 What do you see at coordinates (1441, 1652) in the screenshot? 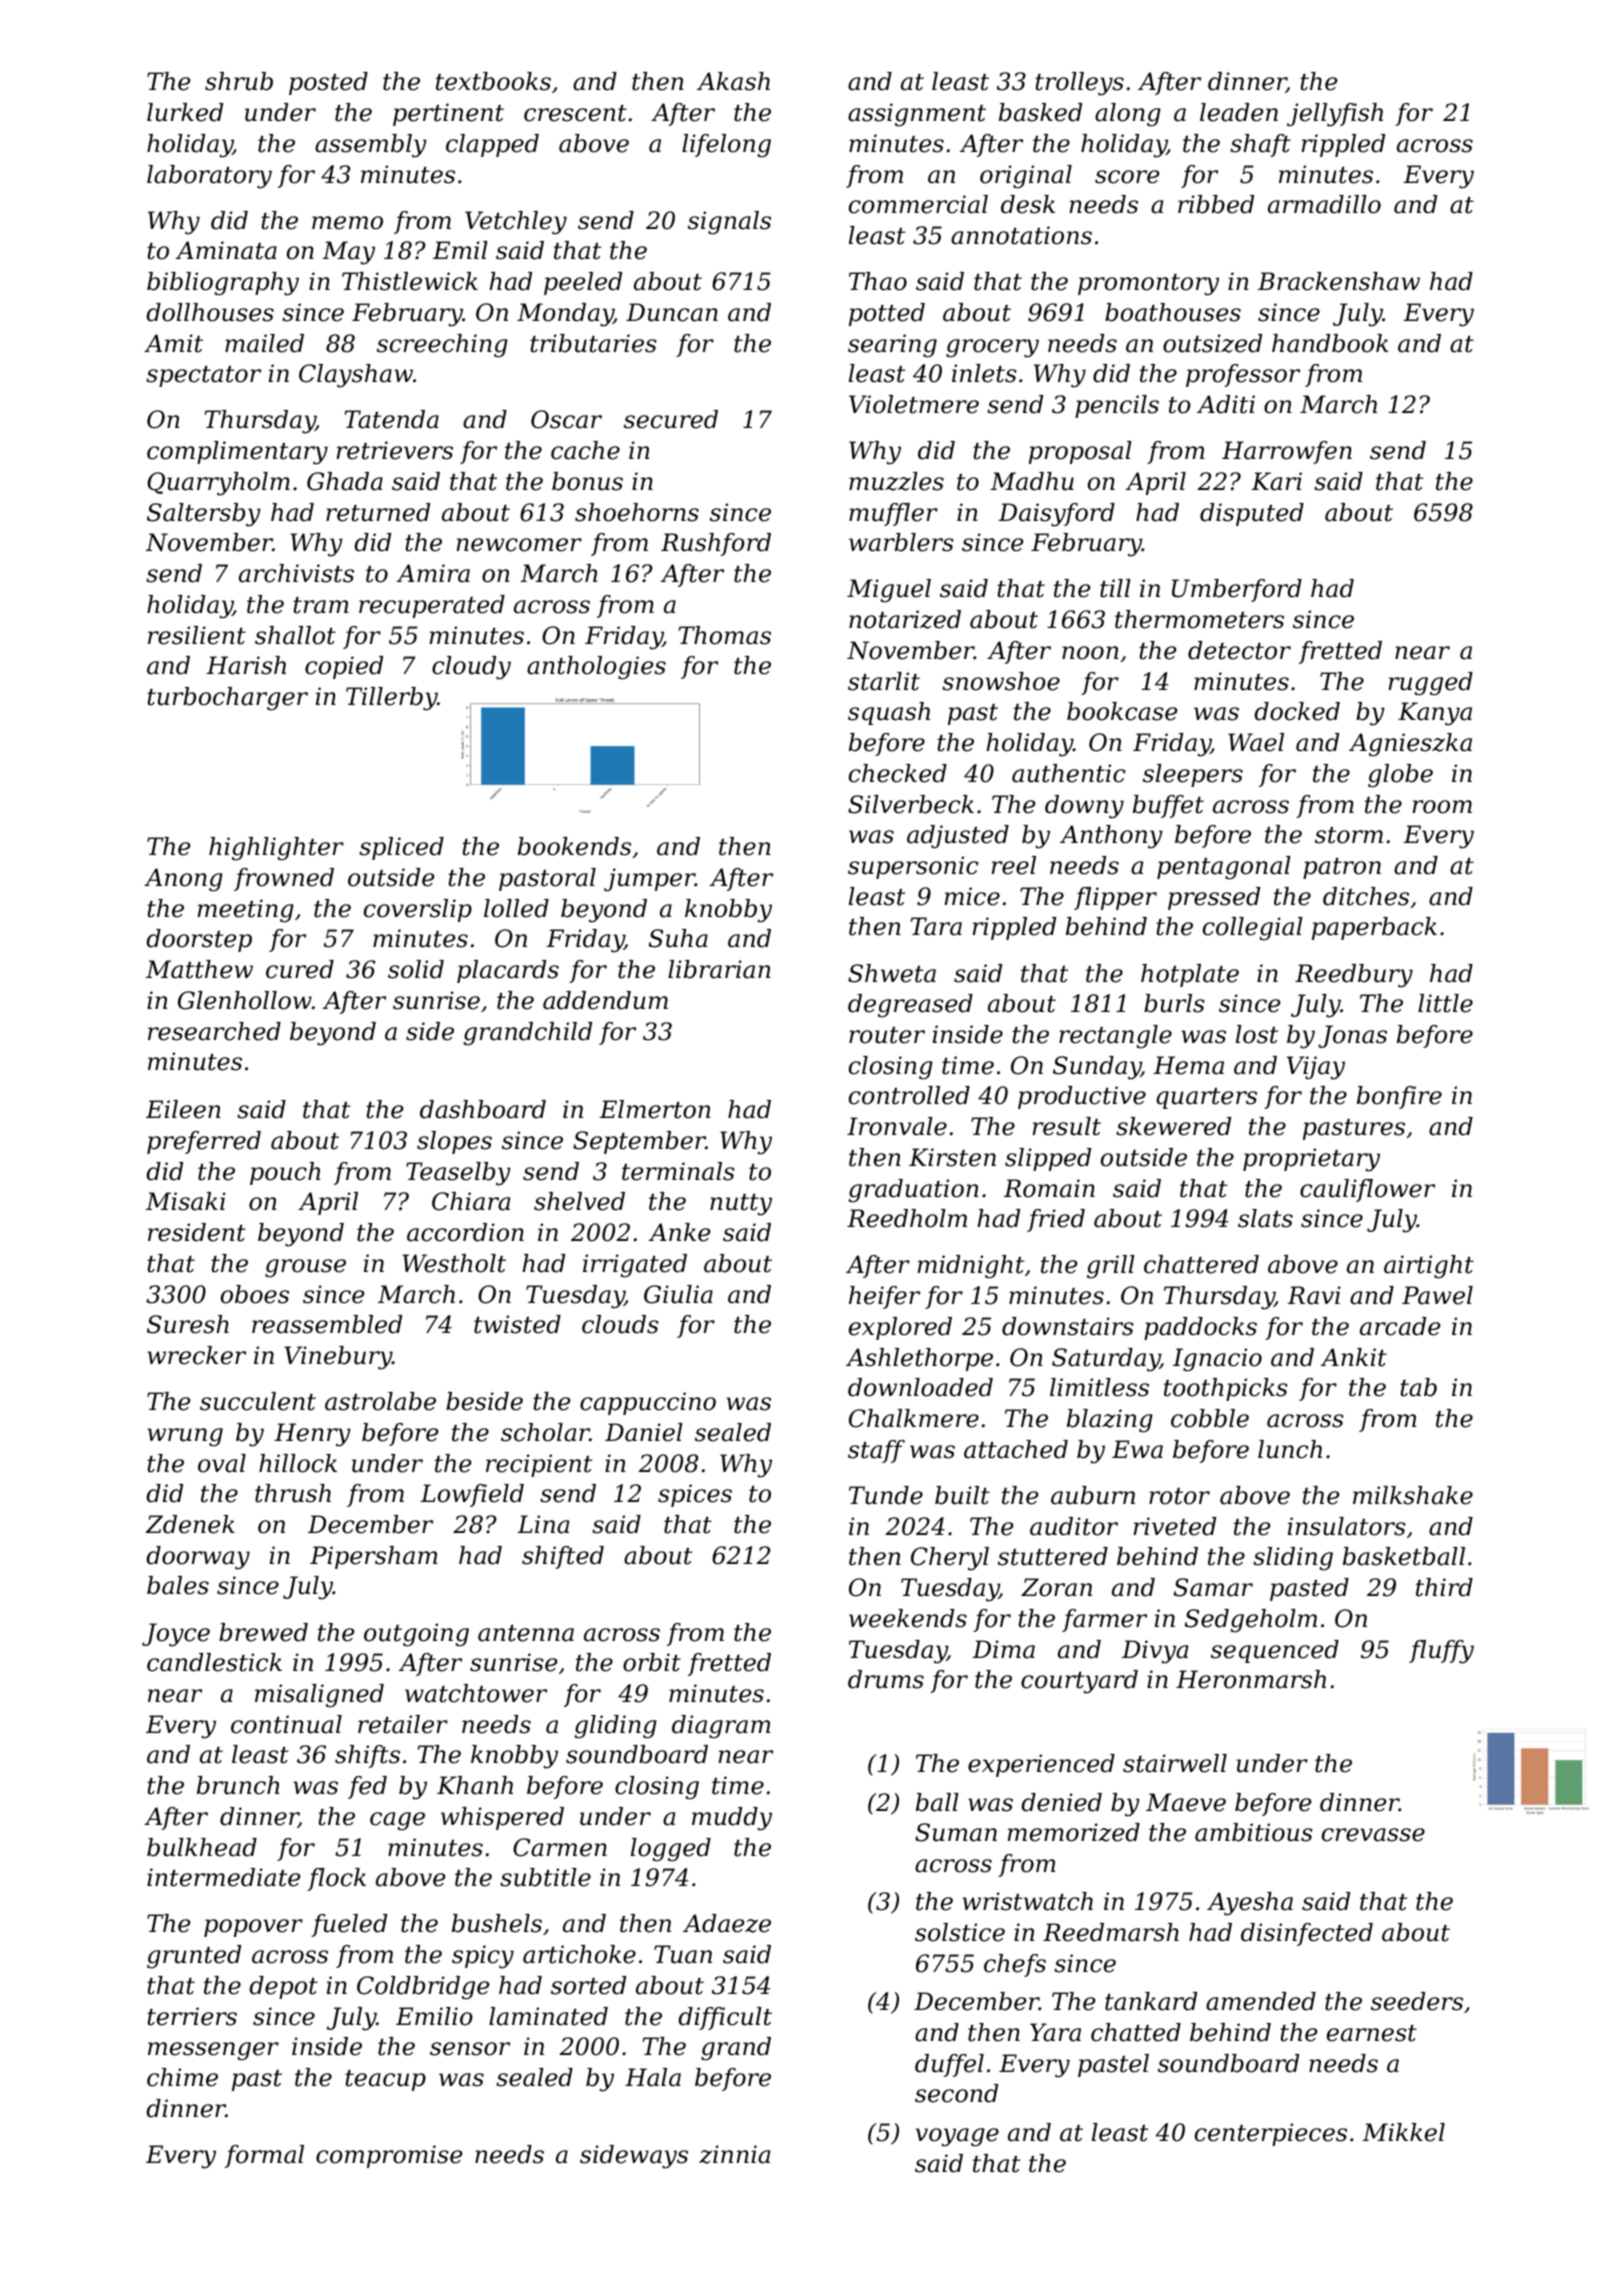
I see `fluffy` at bounding box center [1441, 1652].
